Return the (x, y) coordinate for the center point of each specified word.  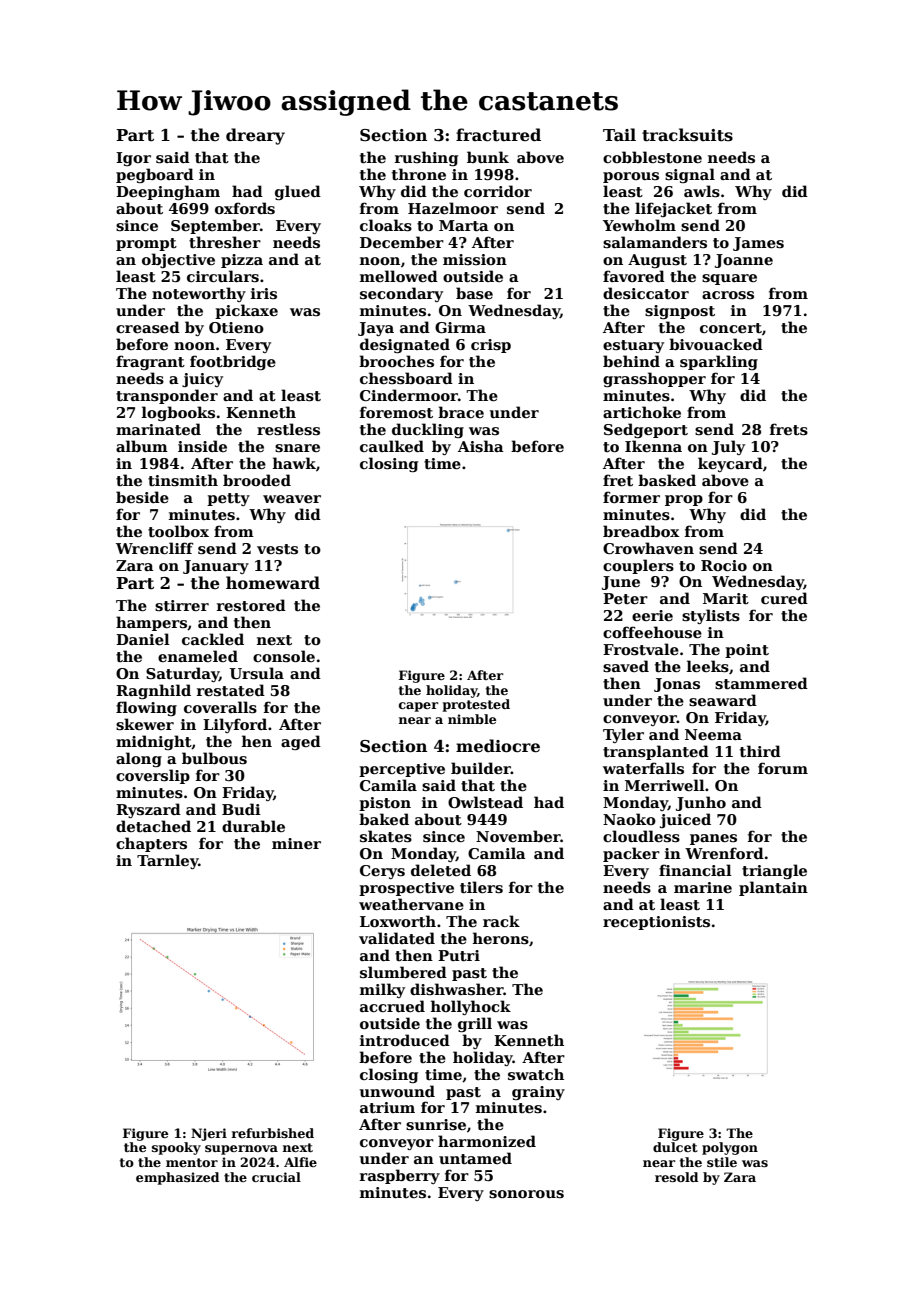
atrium (387, 1107)
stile (722, 1162)
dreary (255, 136)
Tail (619, 134)
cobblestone (652, 157)
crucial (276, 1177)
